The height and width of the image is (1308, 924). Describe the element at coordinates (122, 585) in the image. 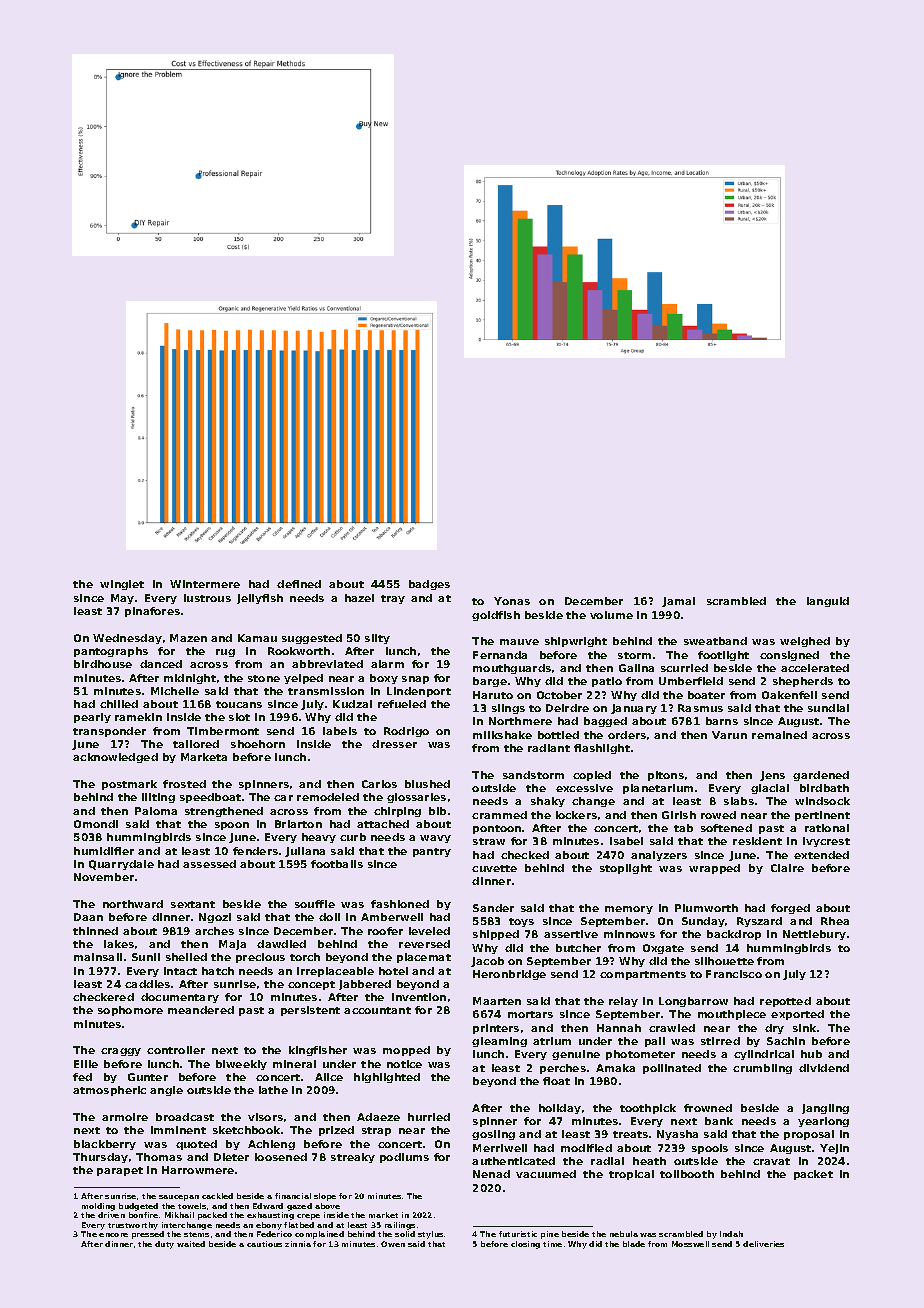

I see `winglet` at that location.
